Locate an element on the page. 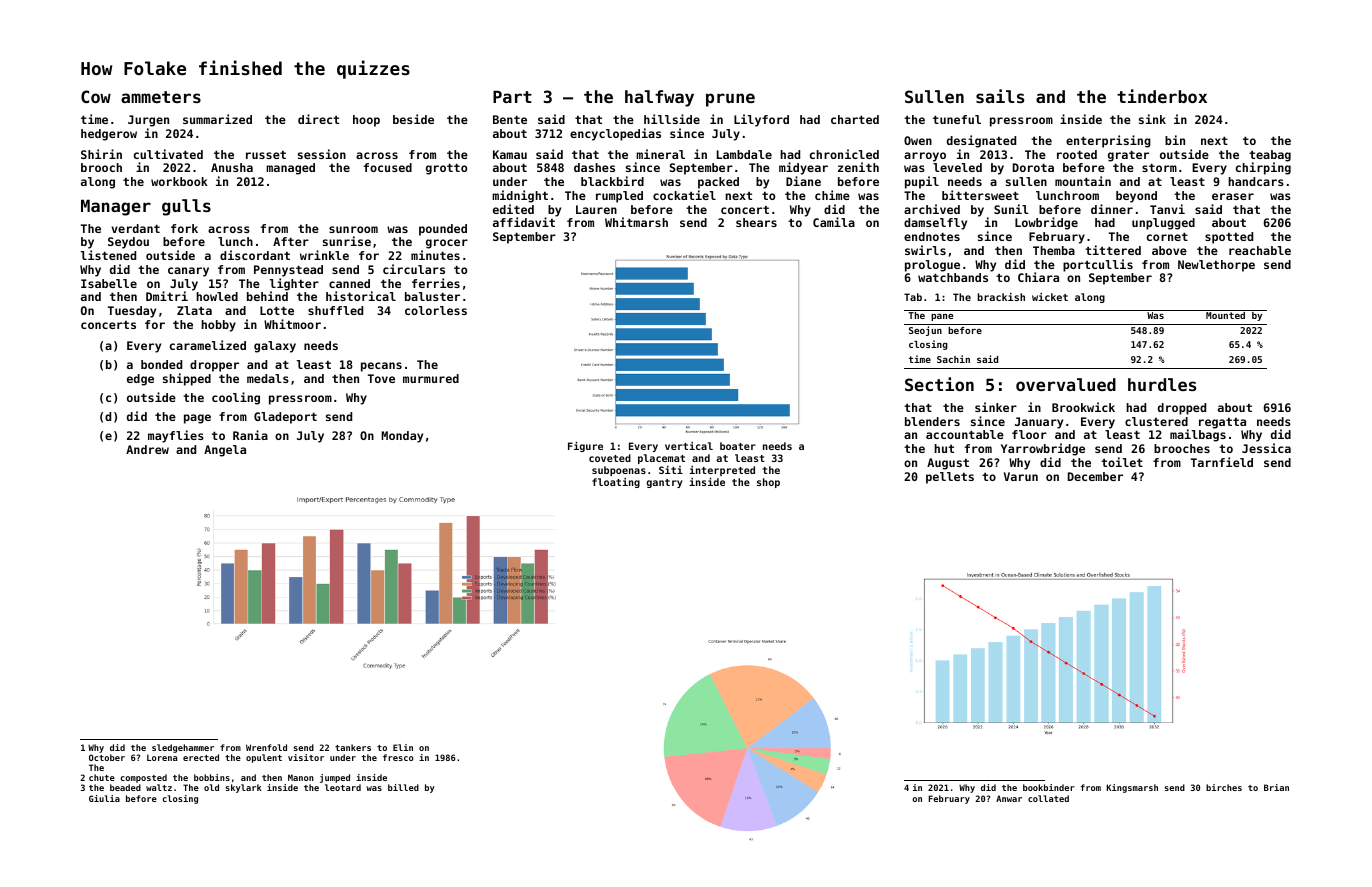  chime is located at coordinates (832, 195).
